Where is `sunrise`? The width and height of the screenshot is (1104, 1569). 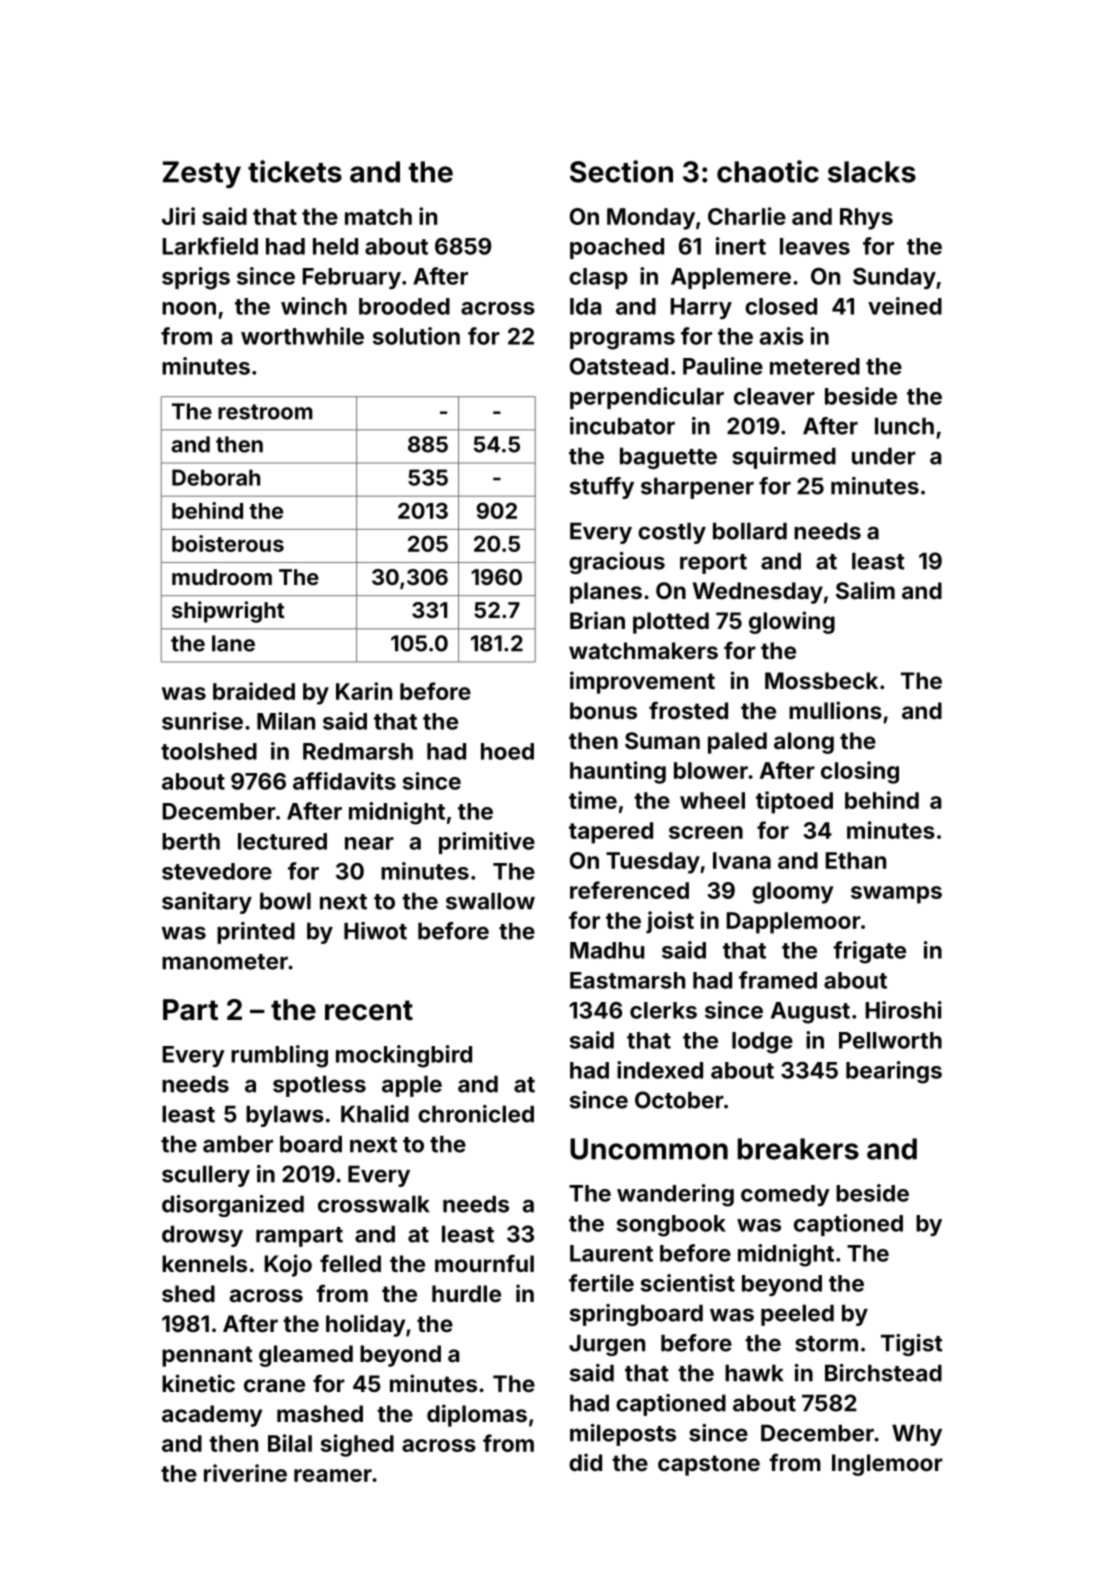
sunrise is located at coordinates (202, 721).
